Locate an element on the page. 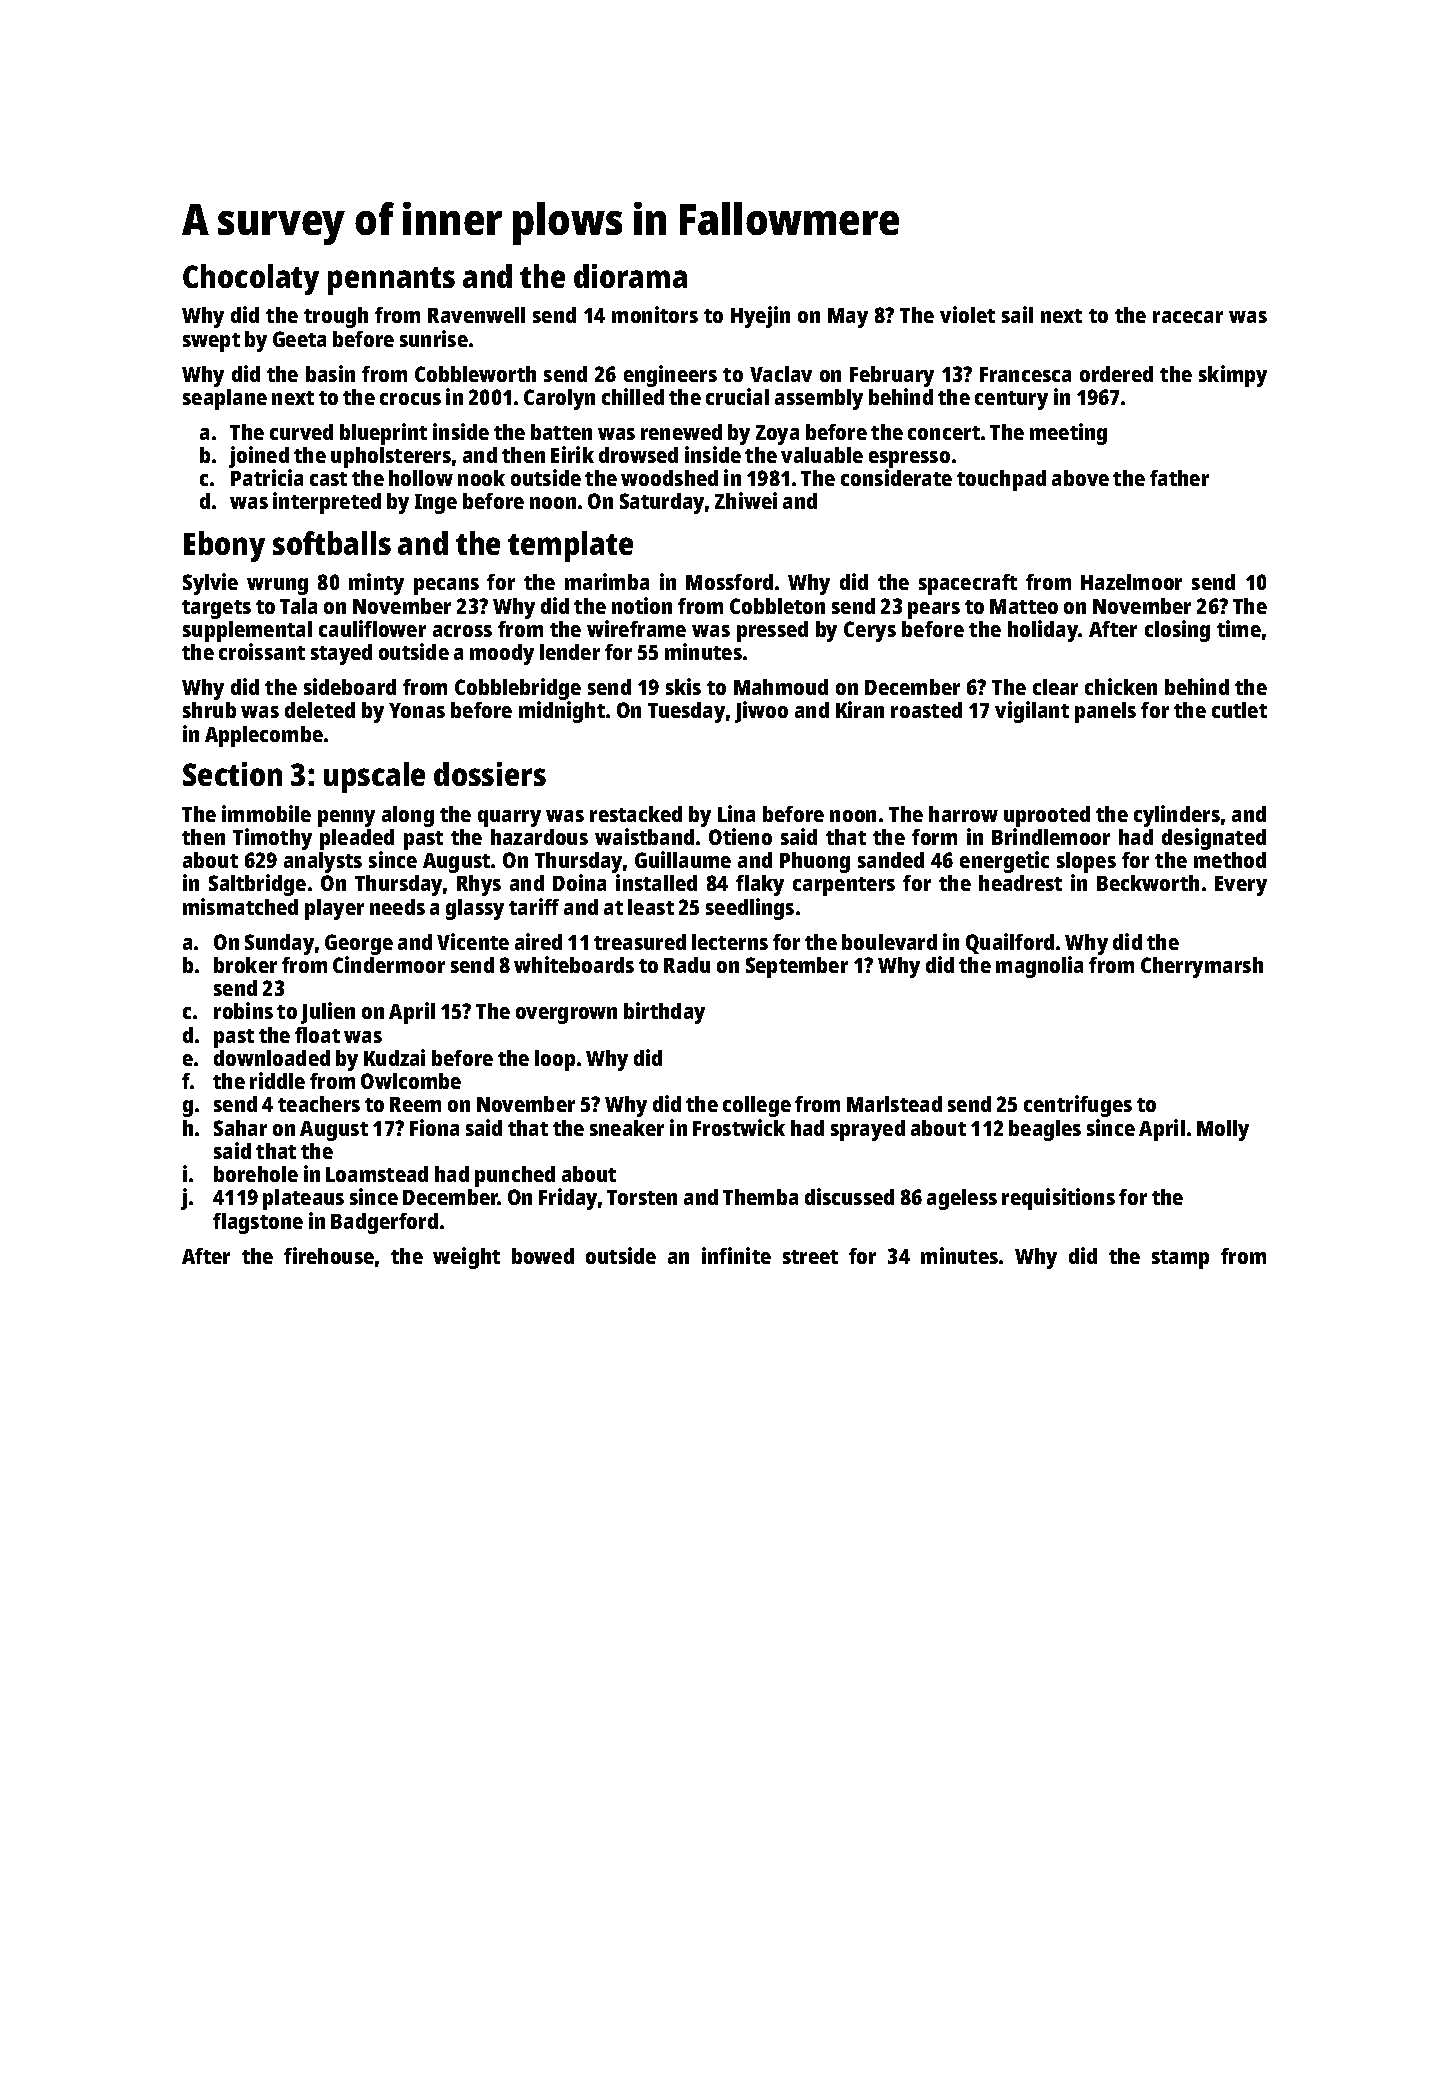 This document has width=1450, height=2100. time is located at coordinates (1239, 628).
